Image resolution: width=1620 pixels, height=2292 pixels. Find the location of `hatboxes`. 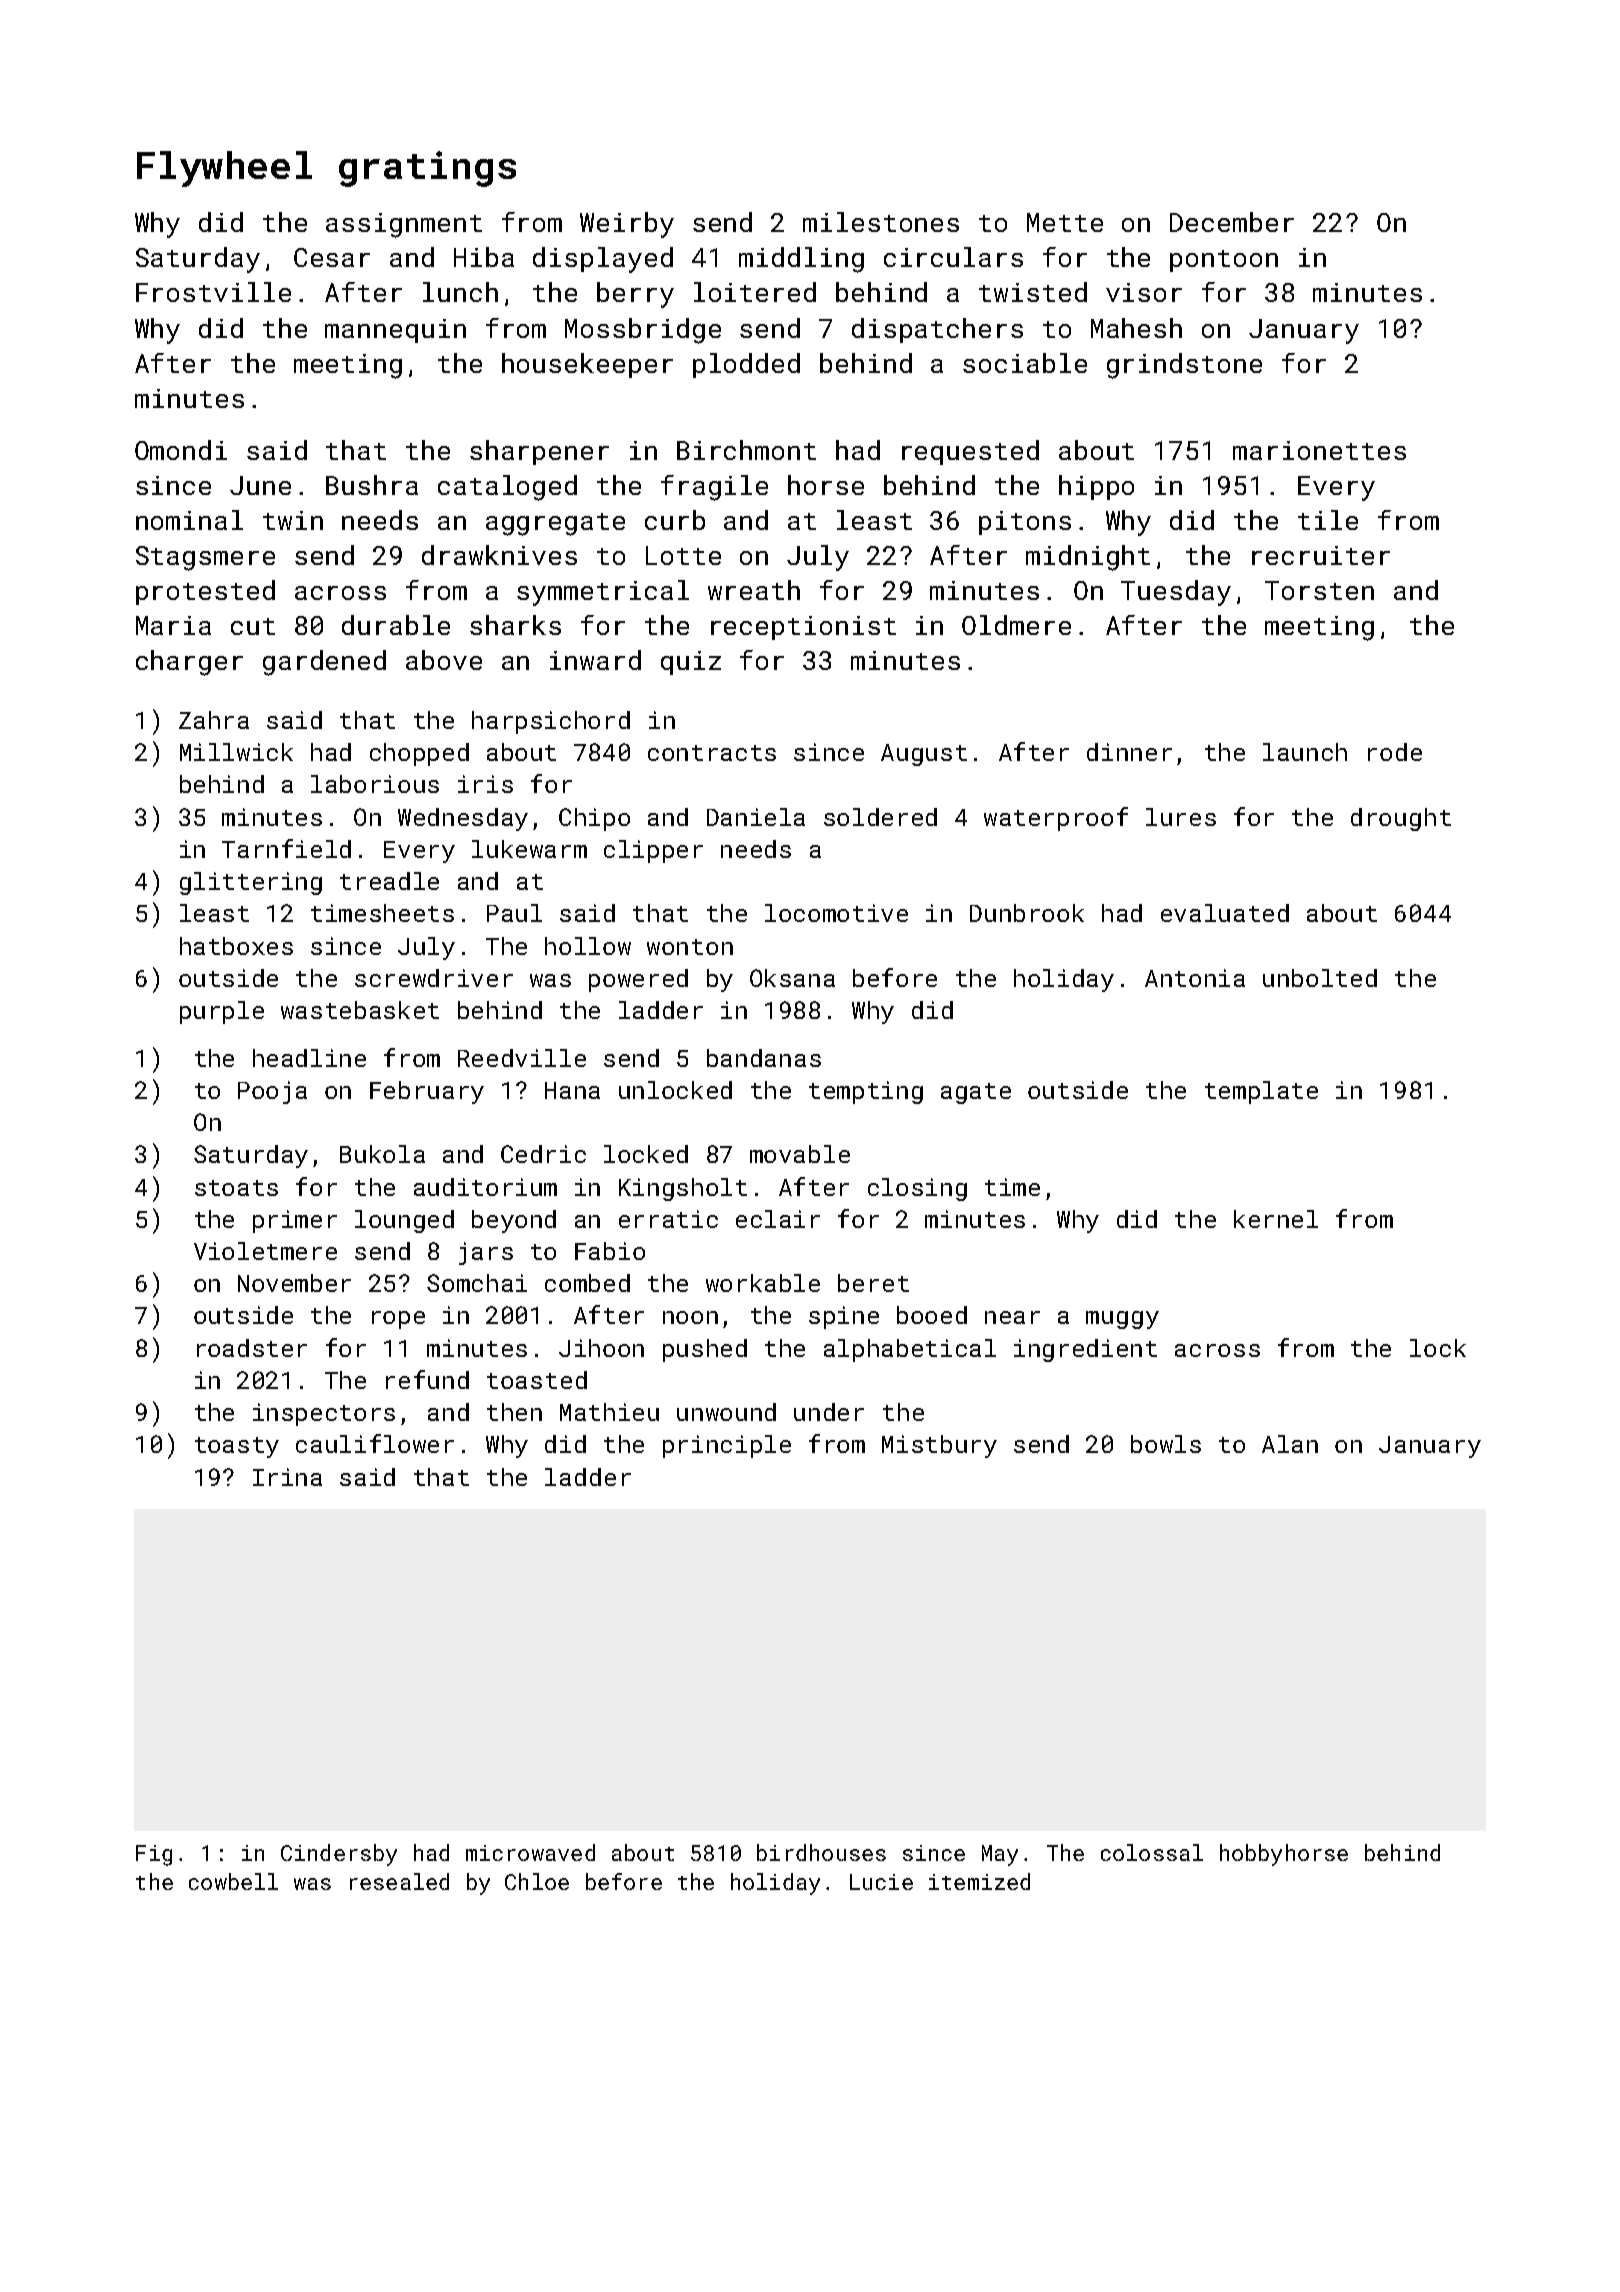

hatboxes is located at coordinates (236, 946).
